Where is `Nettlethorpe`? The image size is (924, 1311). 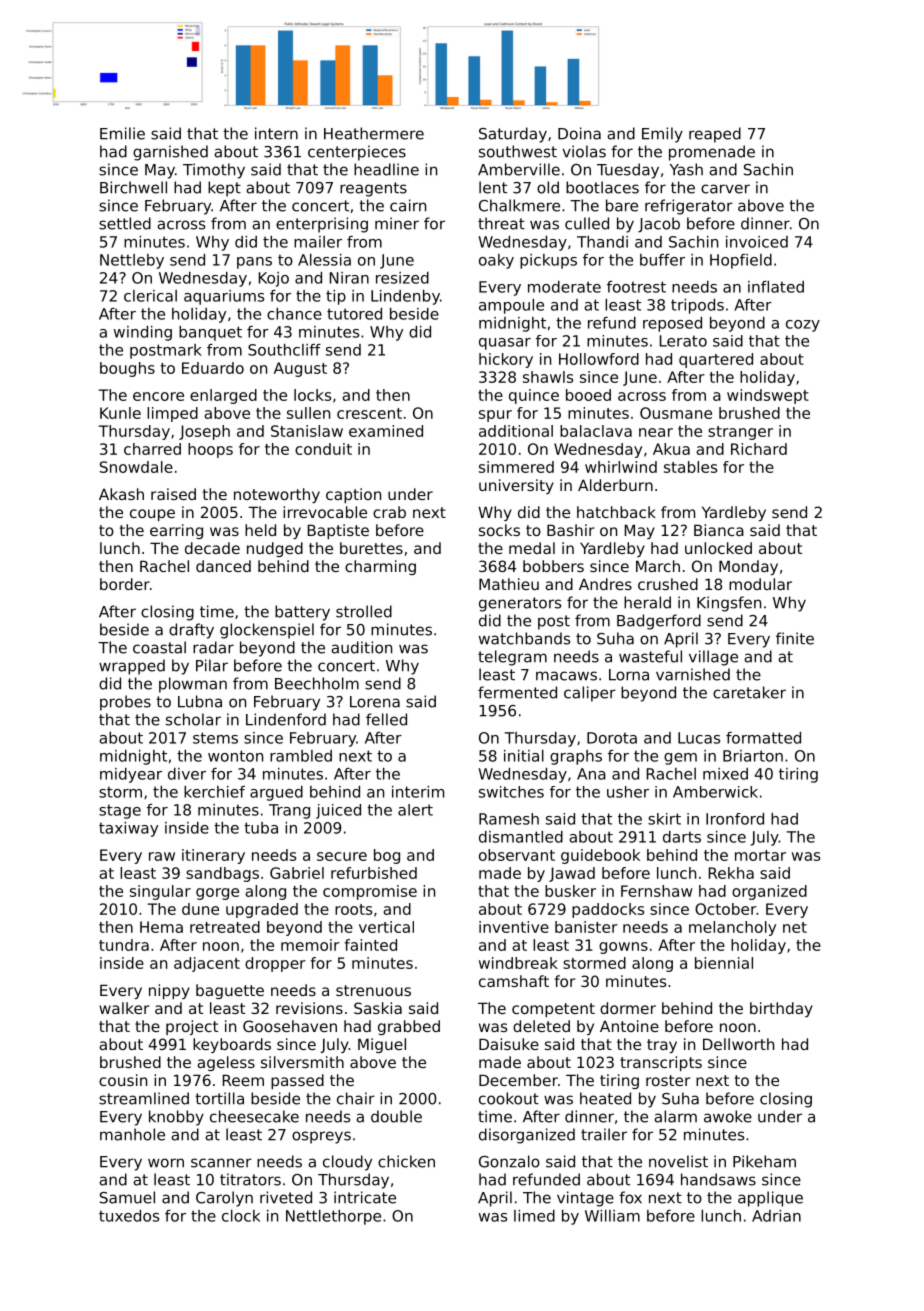
Nettlethorpe is located at coordinates (333, 1217).
